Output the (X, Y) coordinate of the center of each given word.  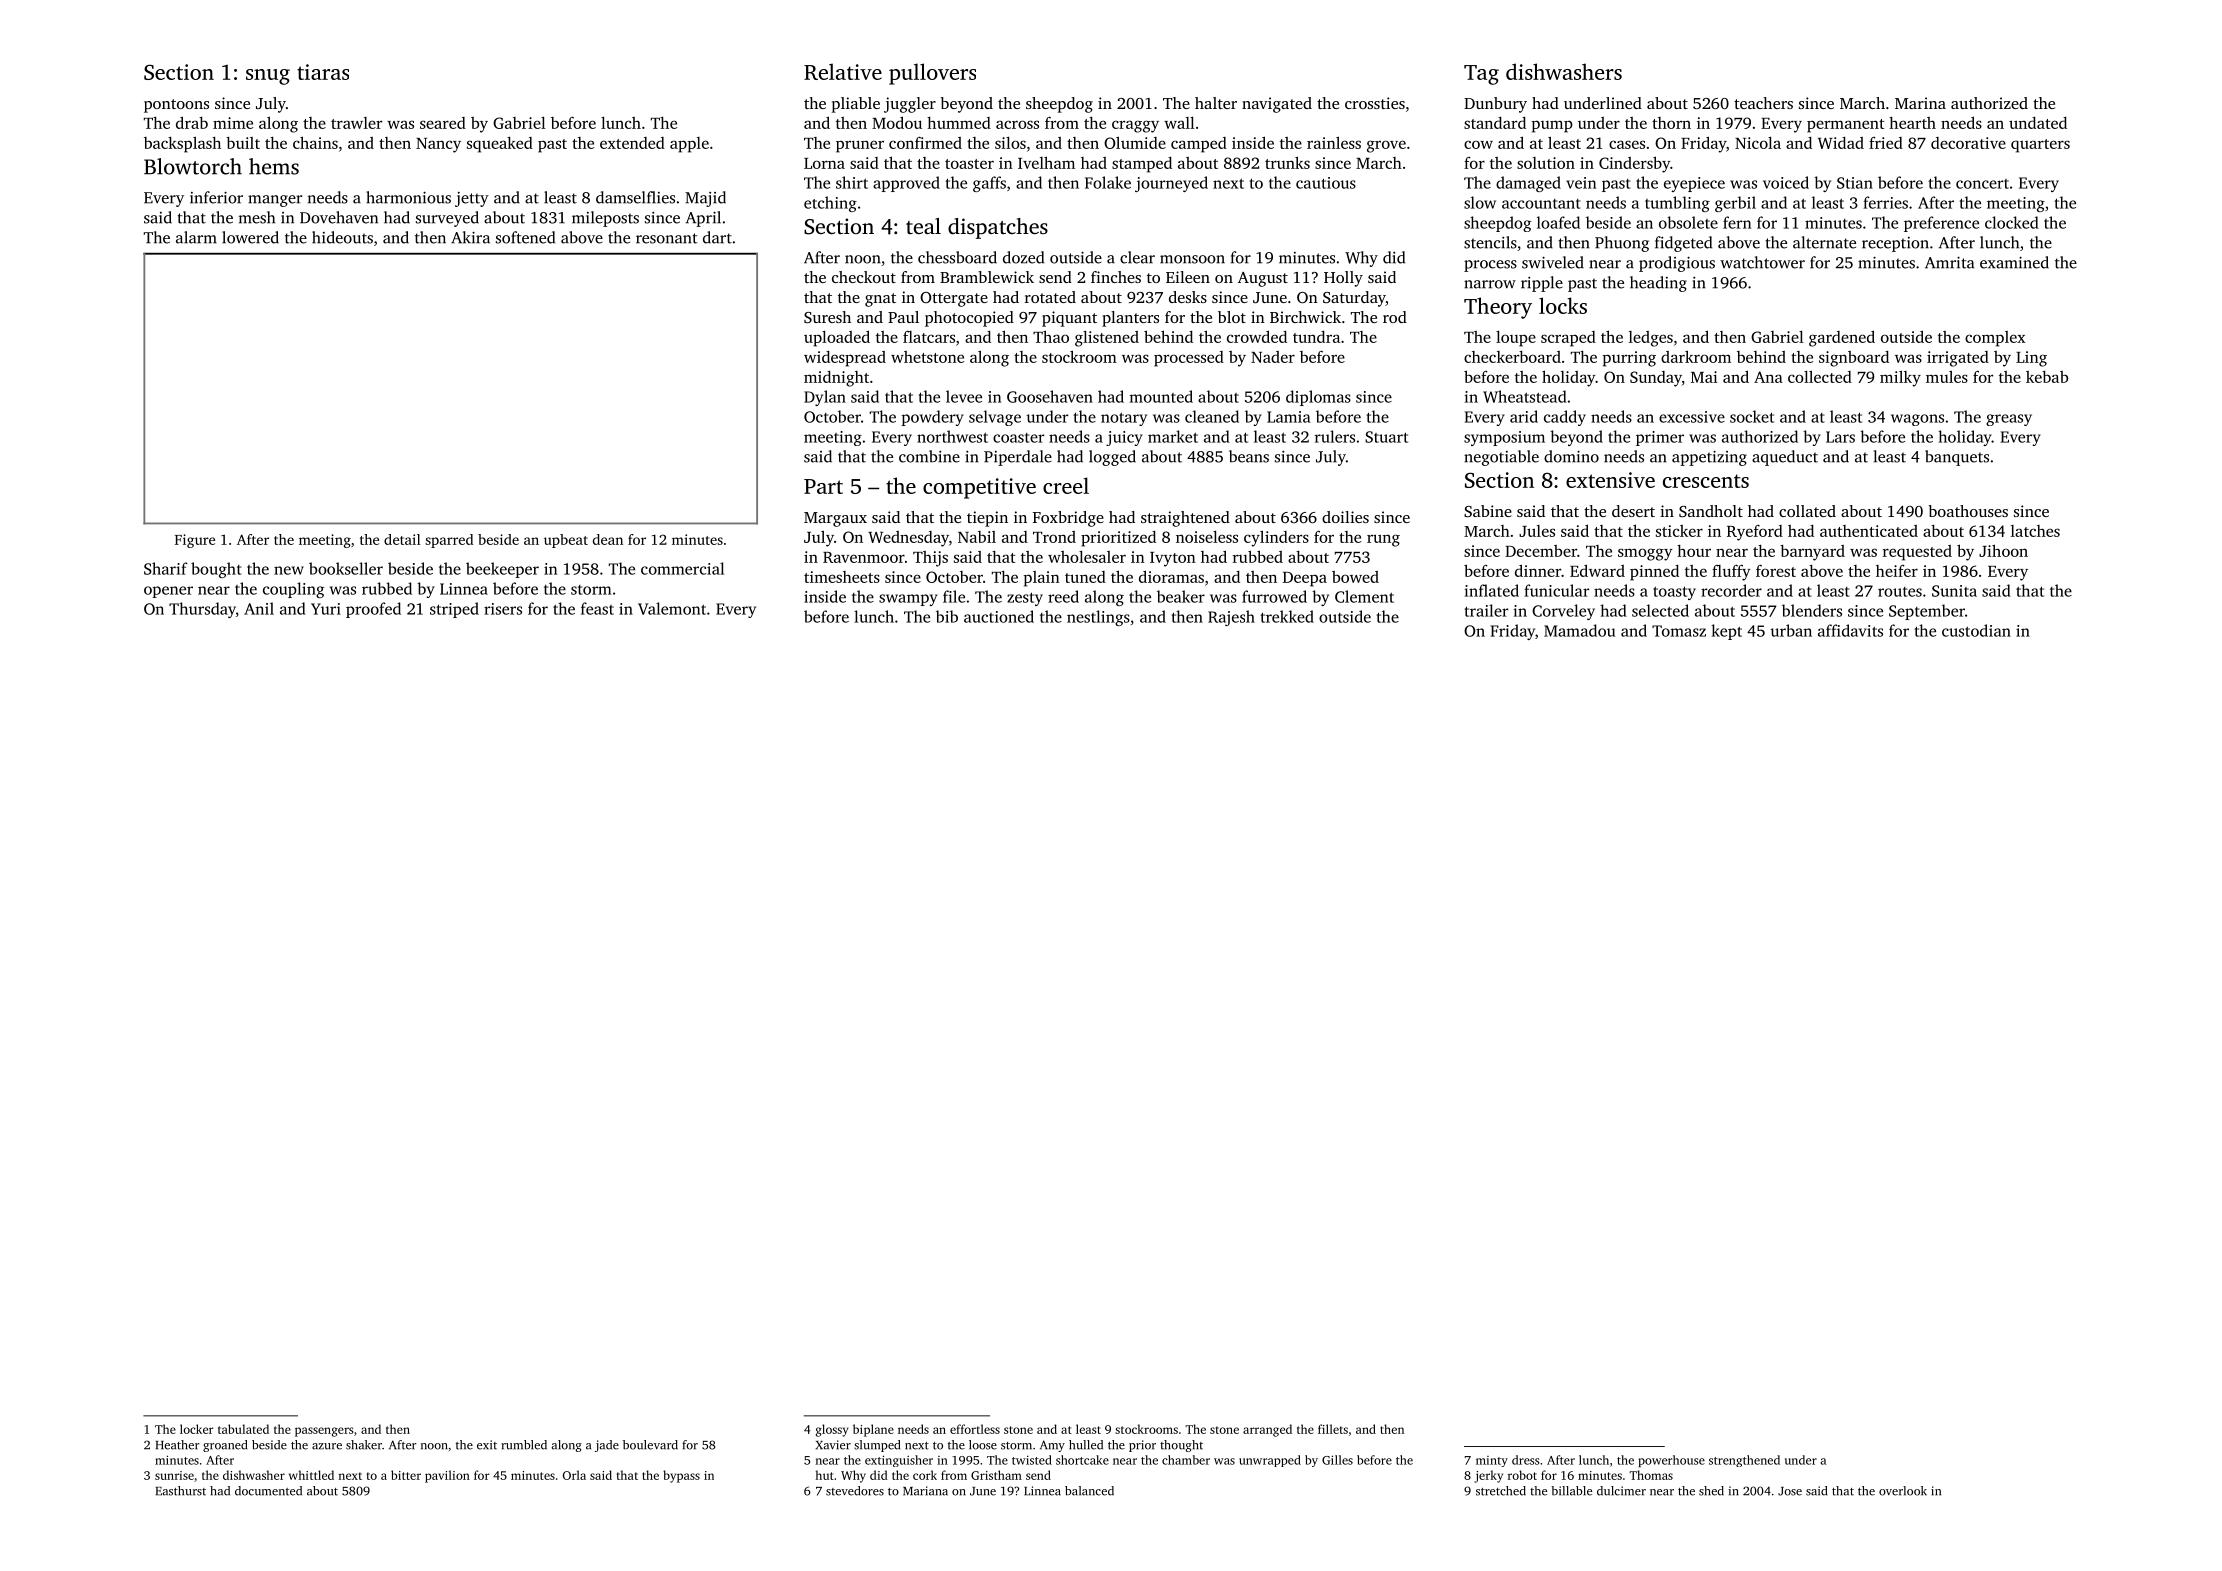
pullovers (932, 74)
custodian (1976, 630)
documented (268, 1491)
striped (454, 610)
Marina (1920, 103)
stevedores (855, 1491)
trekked (1287, 616)
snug (268, 77)
